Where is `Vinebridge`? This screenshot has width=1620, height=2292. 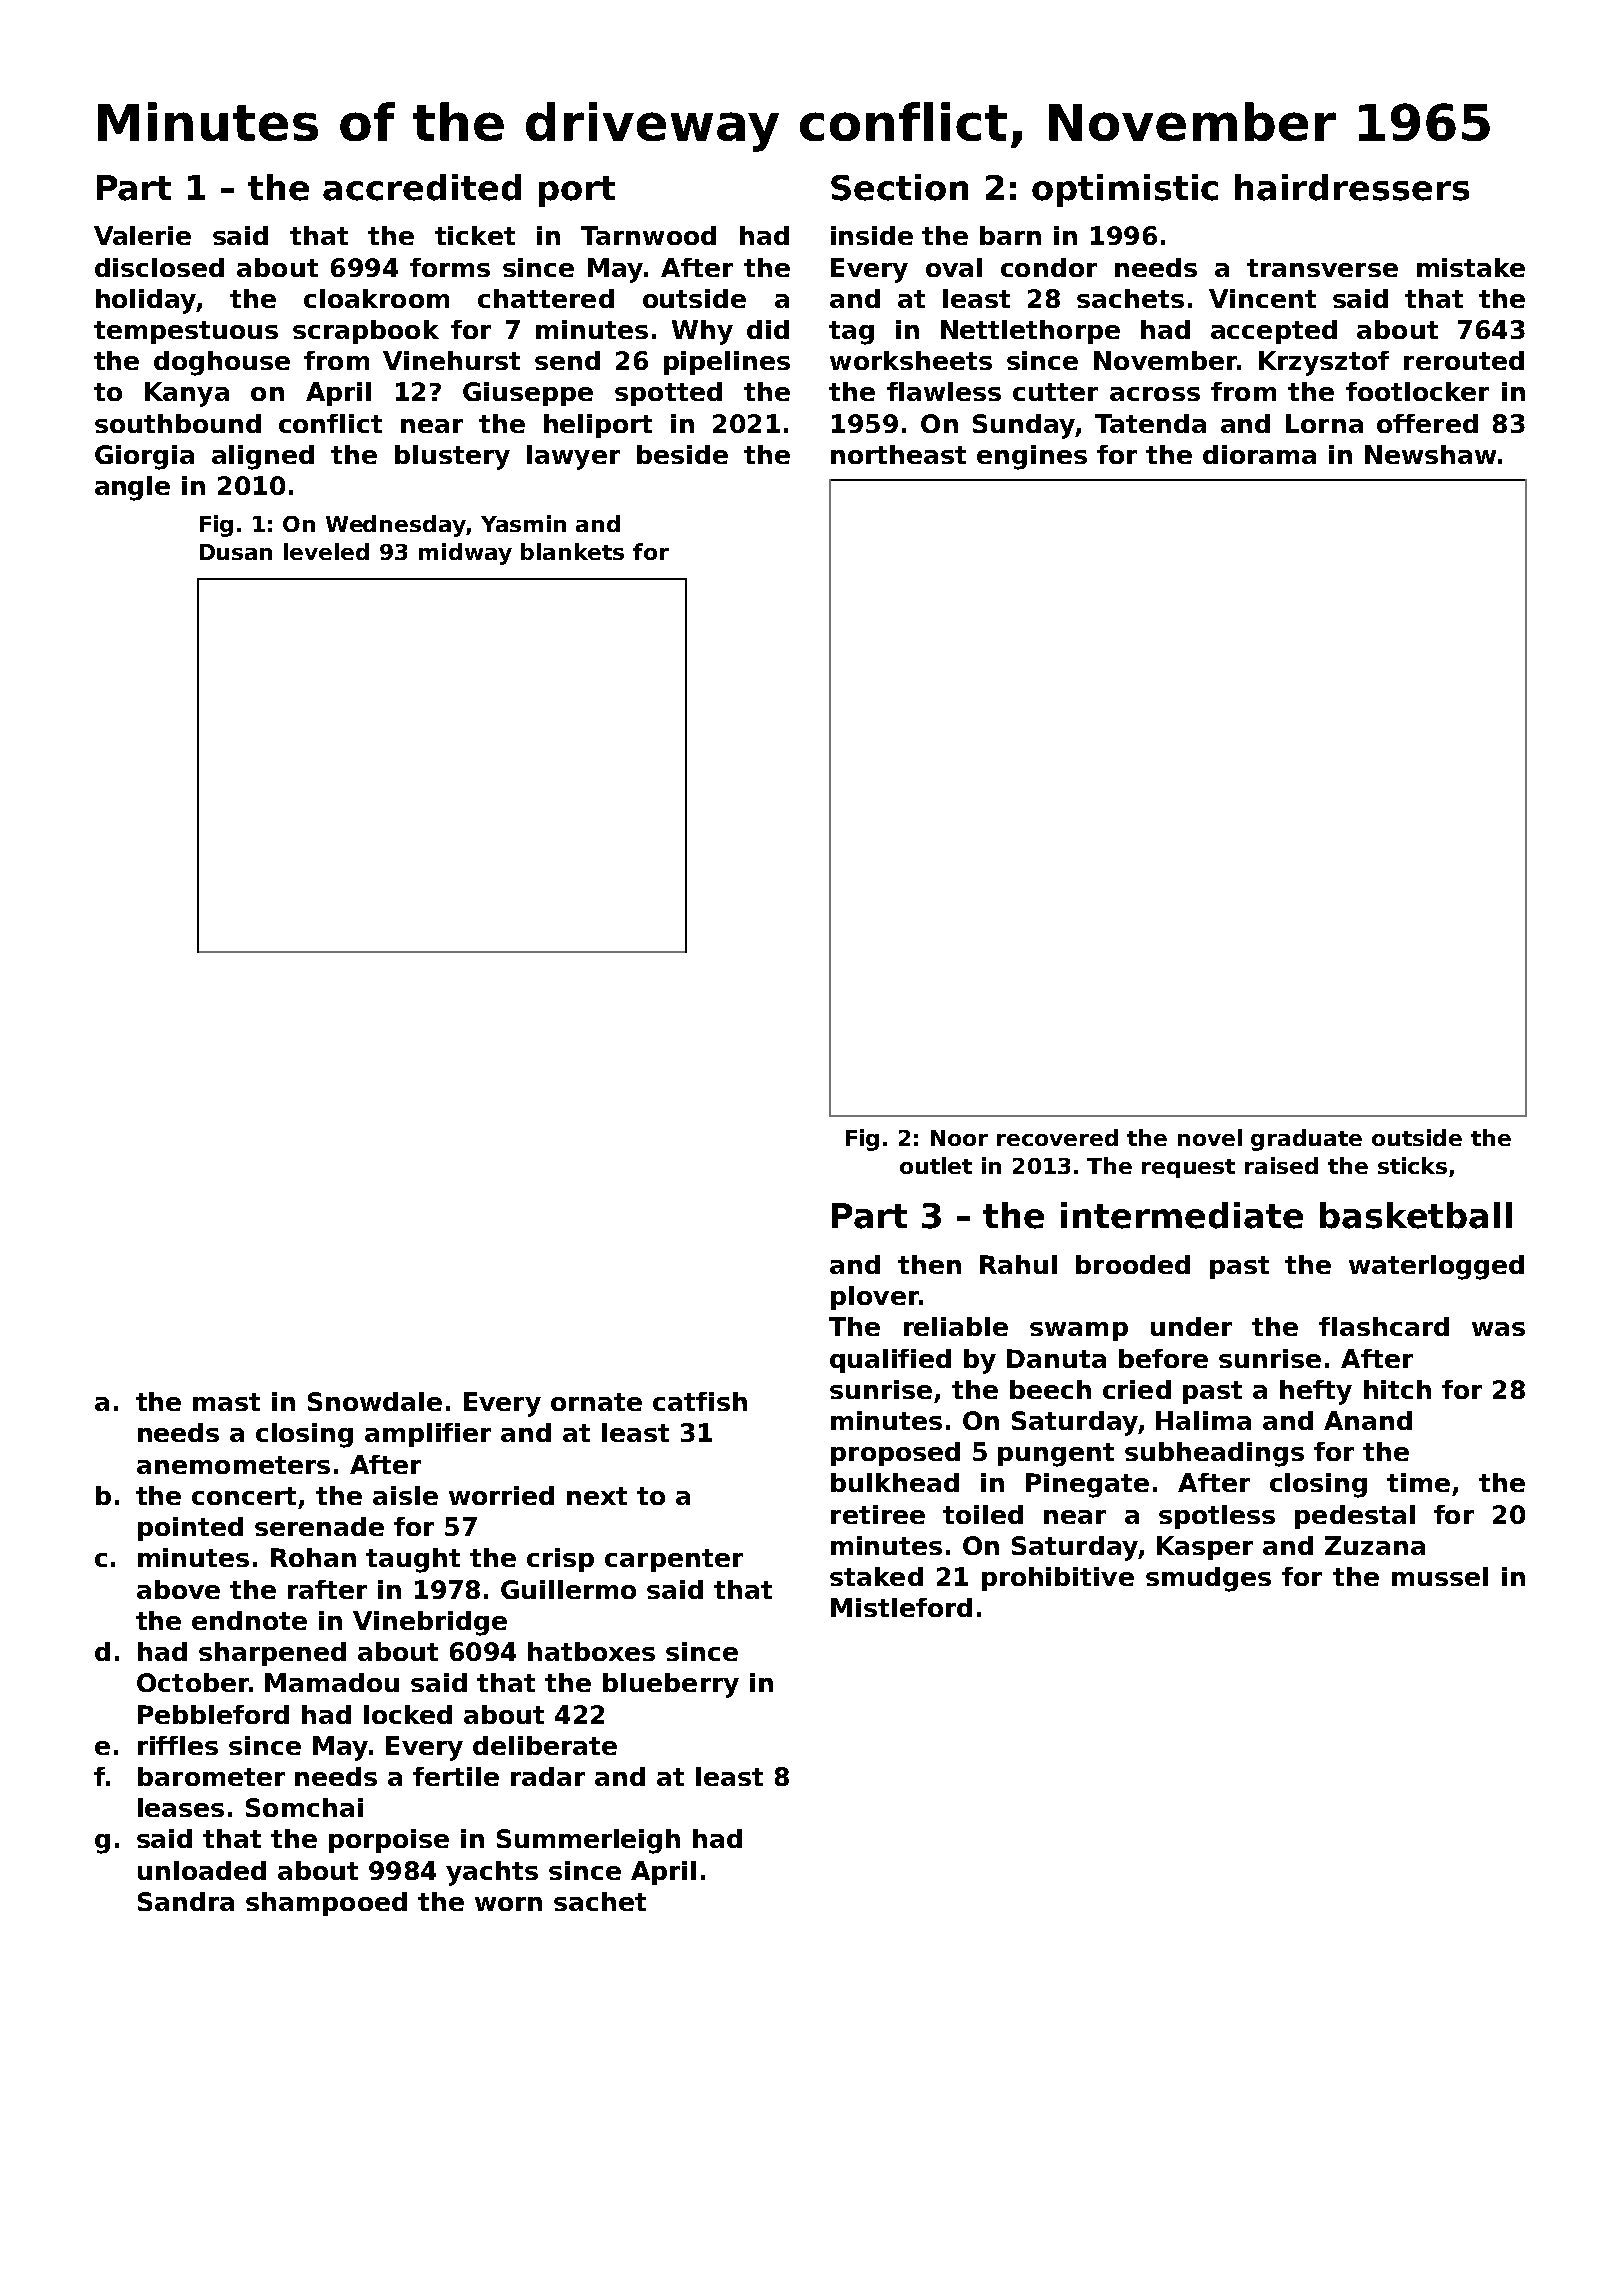
Vinebridge is located at coordinates (430, 1623).
